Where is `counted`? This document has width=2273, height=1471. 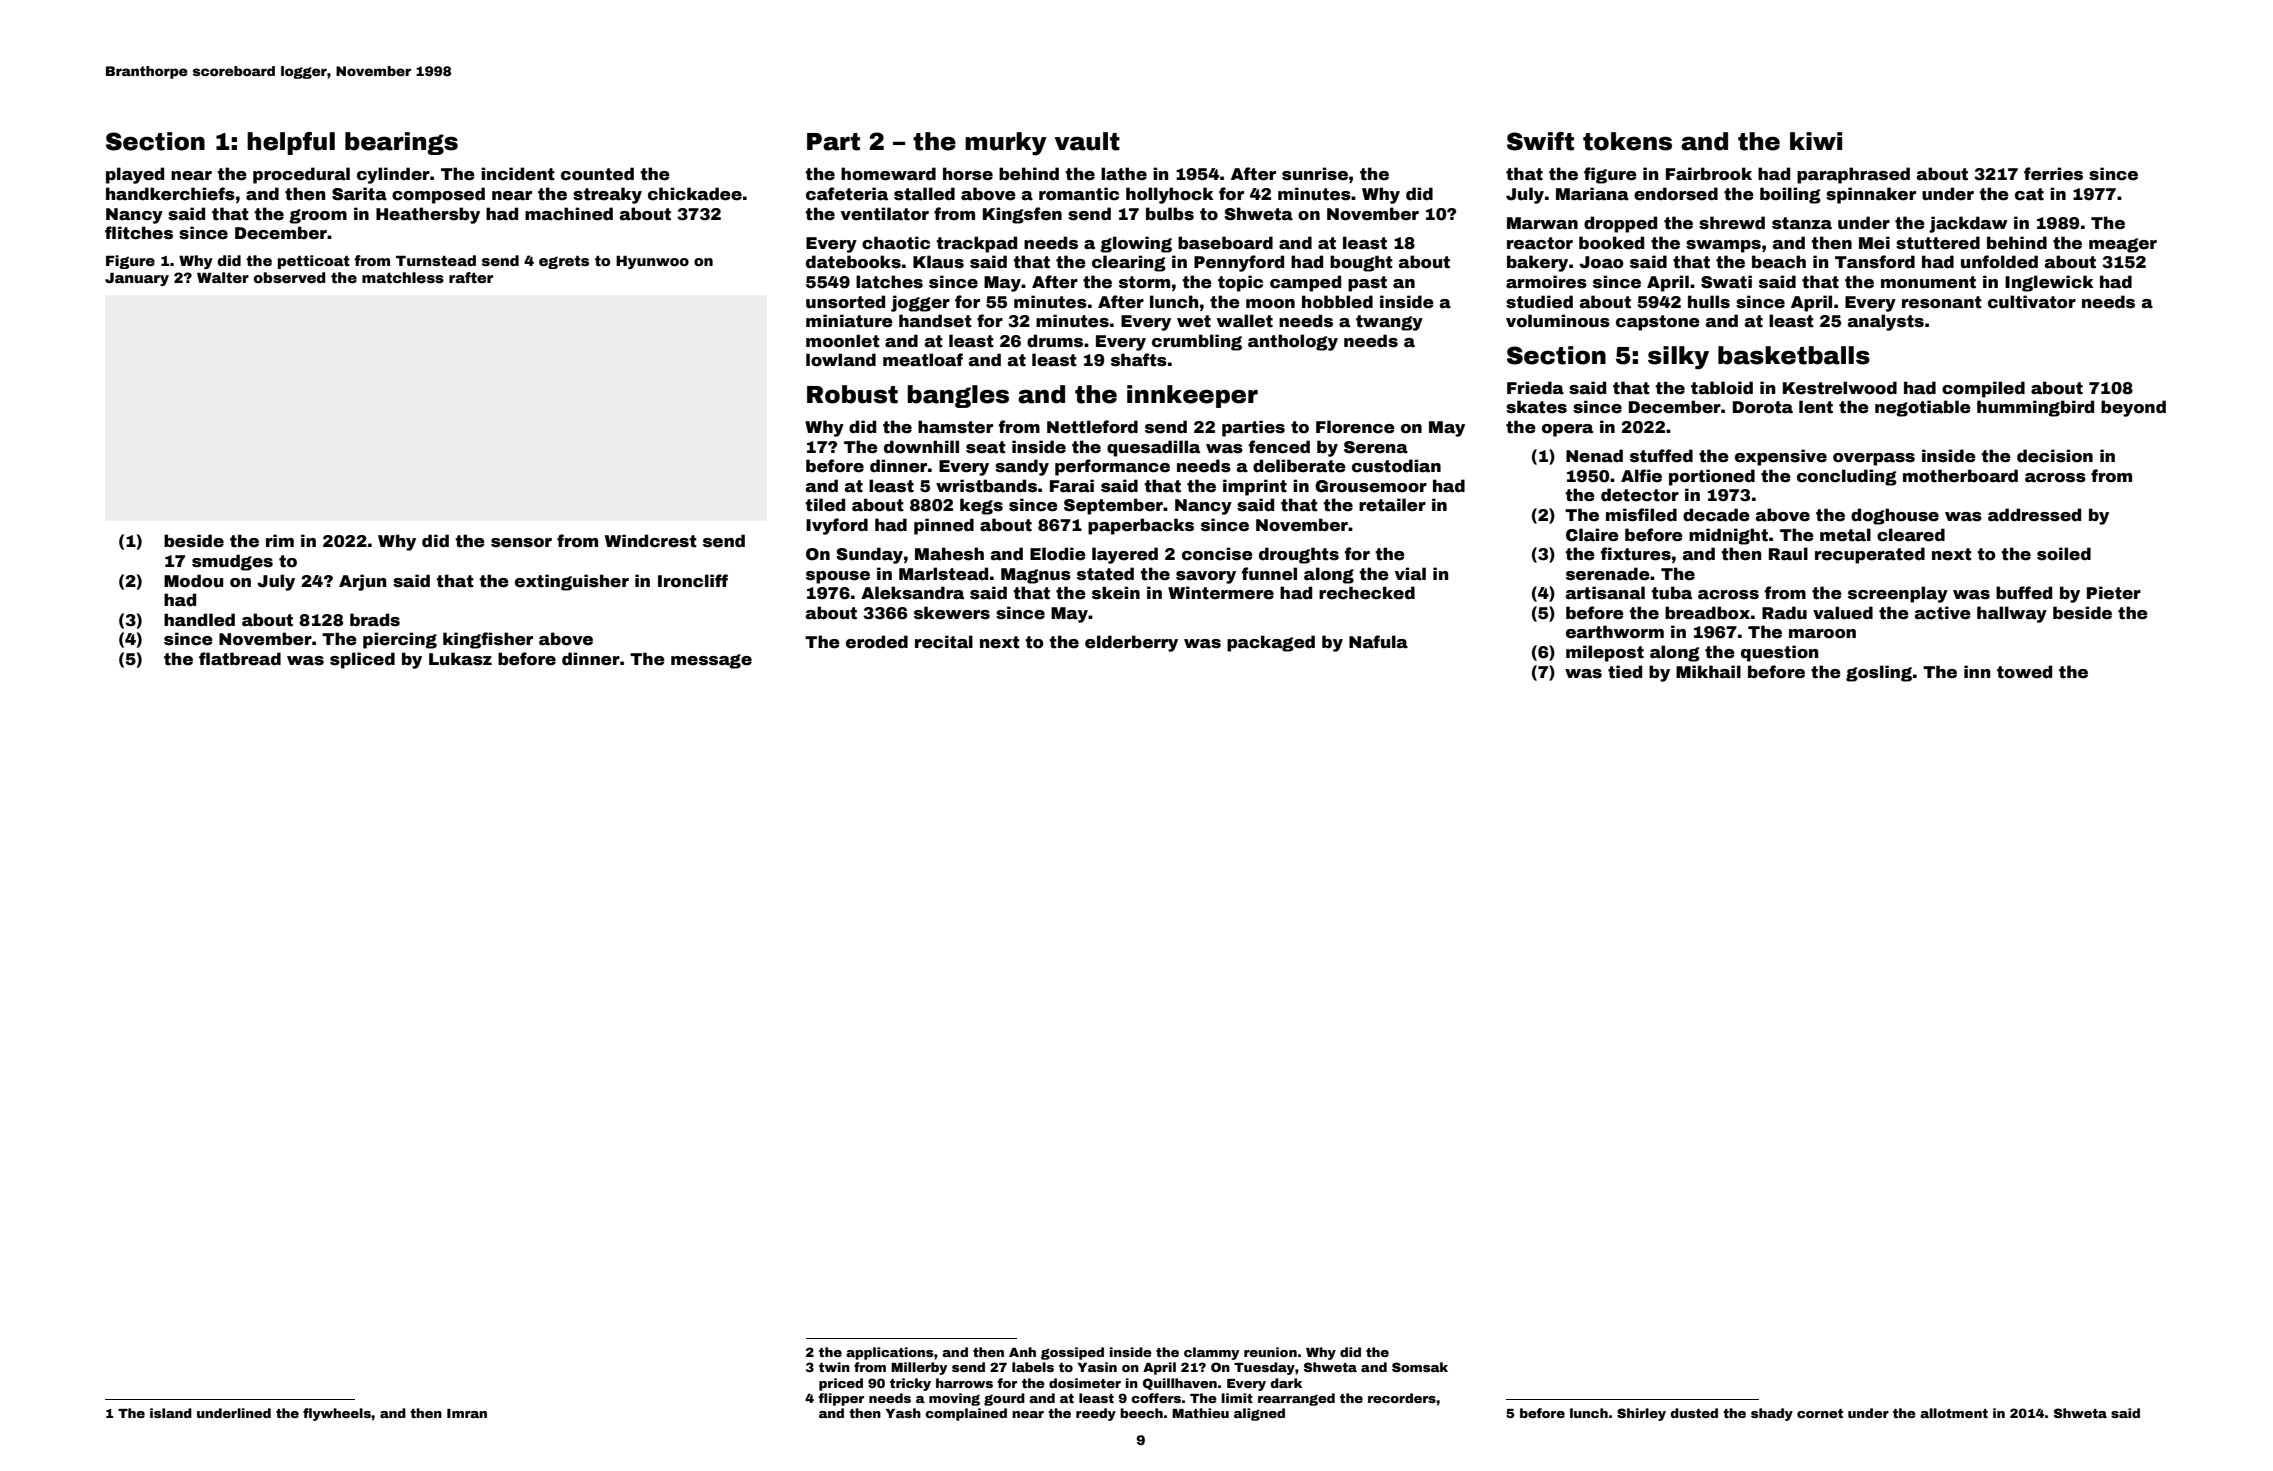
counted is located at coordinates (597, 174).
